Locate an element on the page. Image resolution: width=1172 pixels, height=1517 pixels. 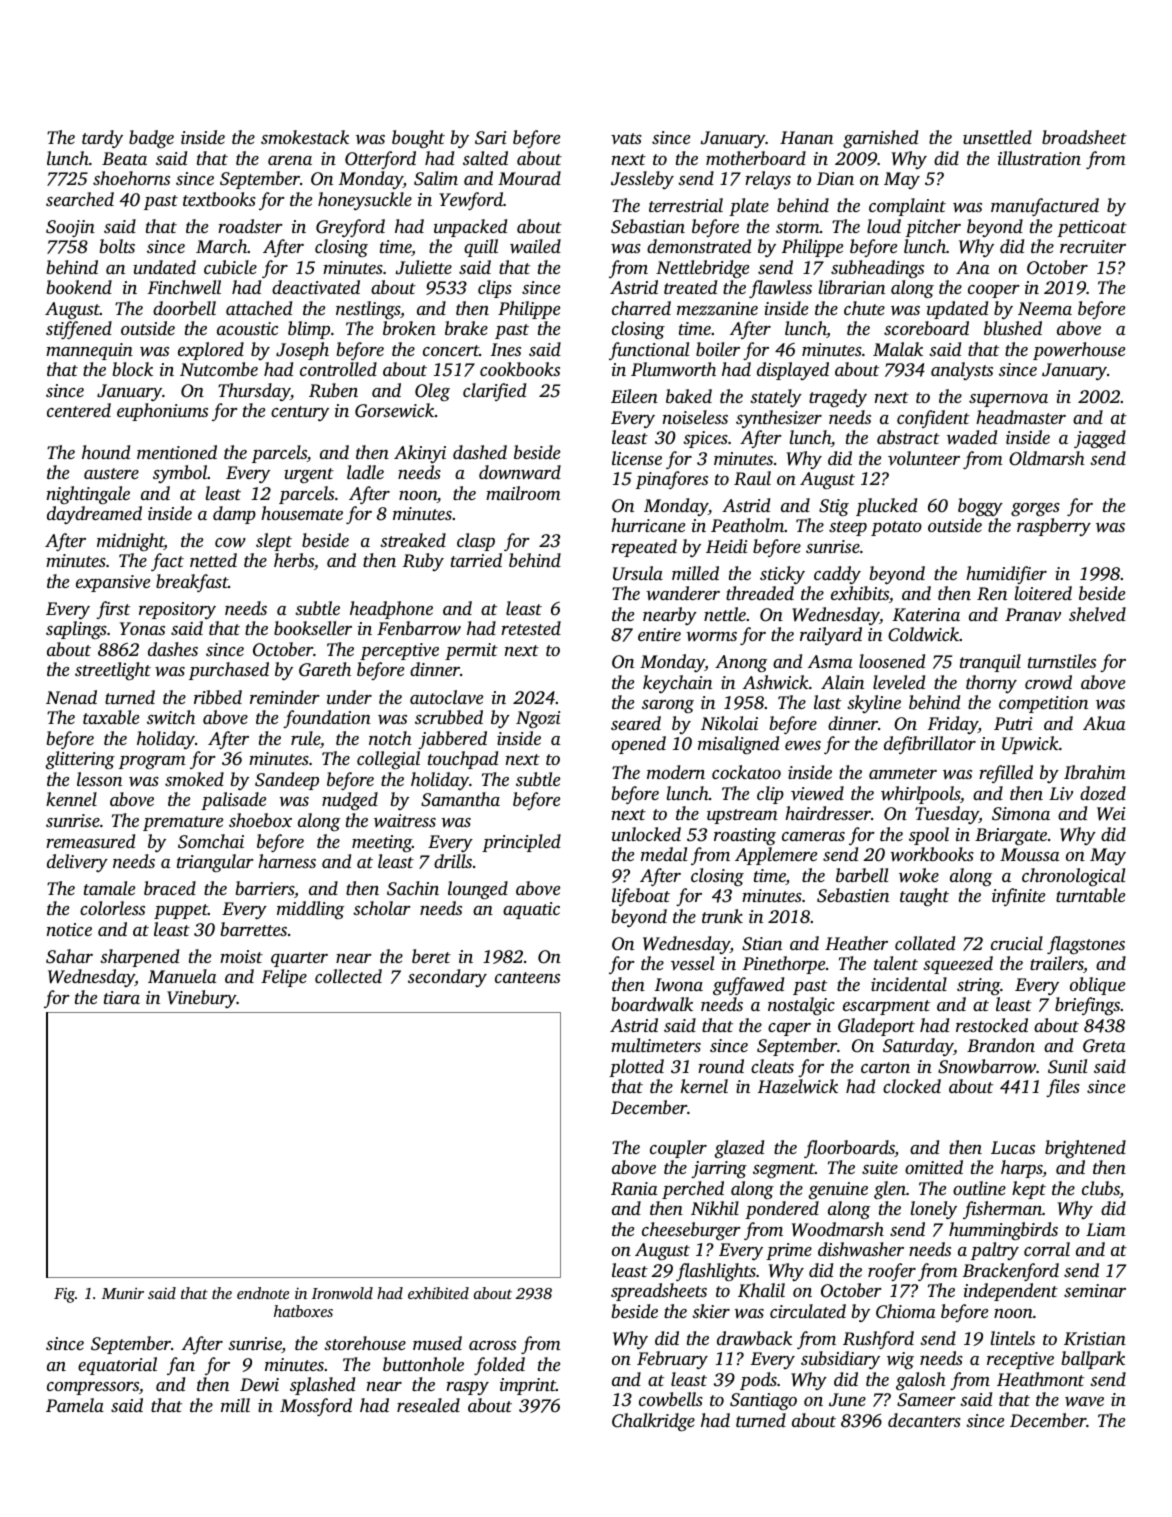
Chalkridge is located at coordinates (653, 1422).
